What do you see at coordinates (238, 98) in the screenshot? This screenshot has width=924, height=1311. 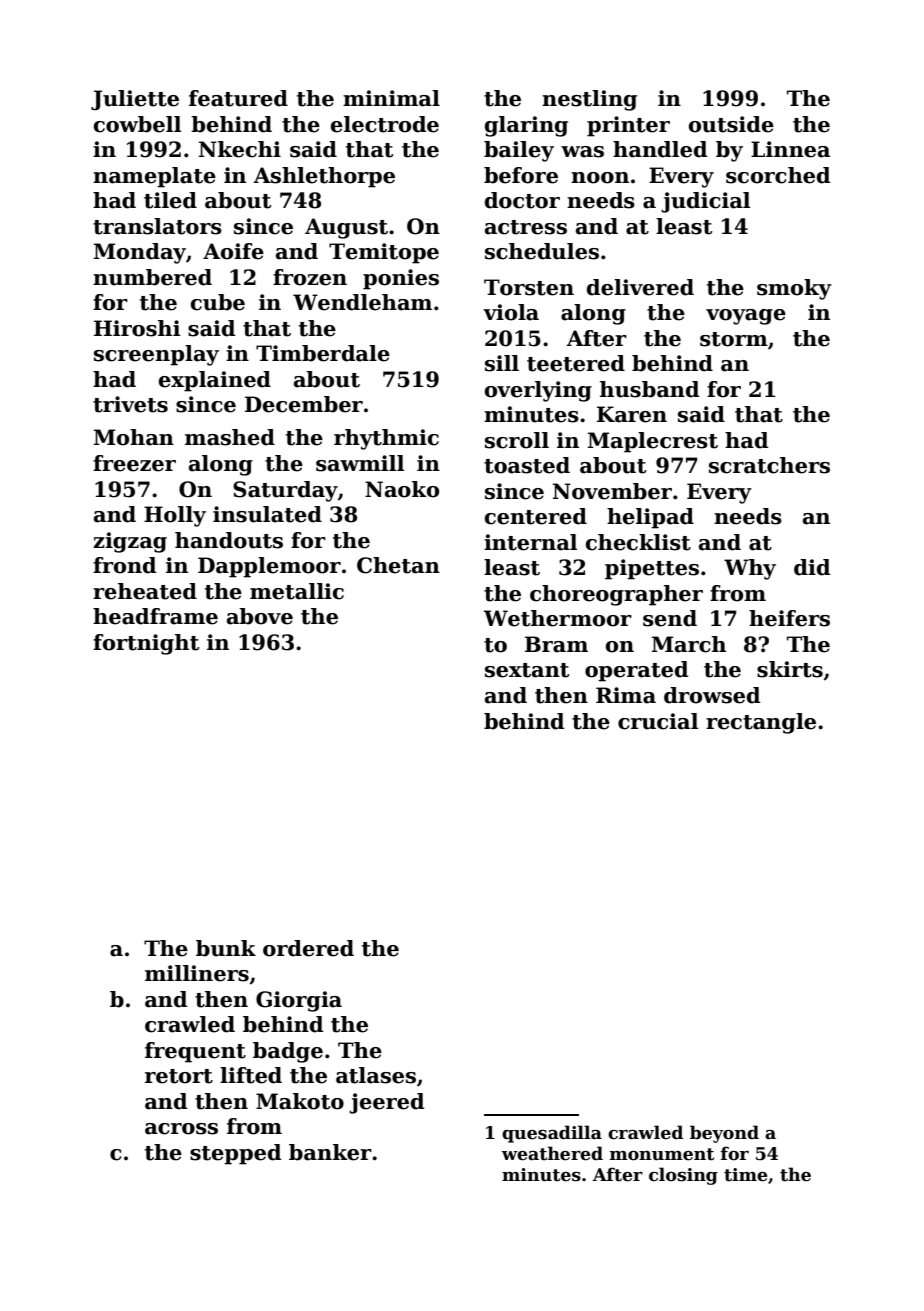 I see `featured` at bounding box center [238, 98].
